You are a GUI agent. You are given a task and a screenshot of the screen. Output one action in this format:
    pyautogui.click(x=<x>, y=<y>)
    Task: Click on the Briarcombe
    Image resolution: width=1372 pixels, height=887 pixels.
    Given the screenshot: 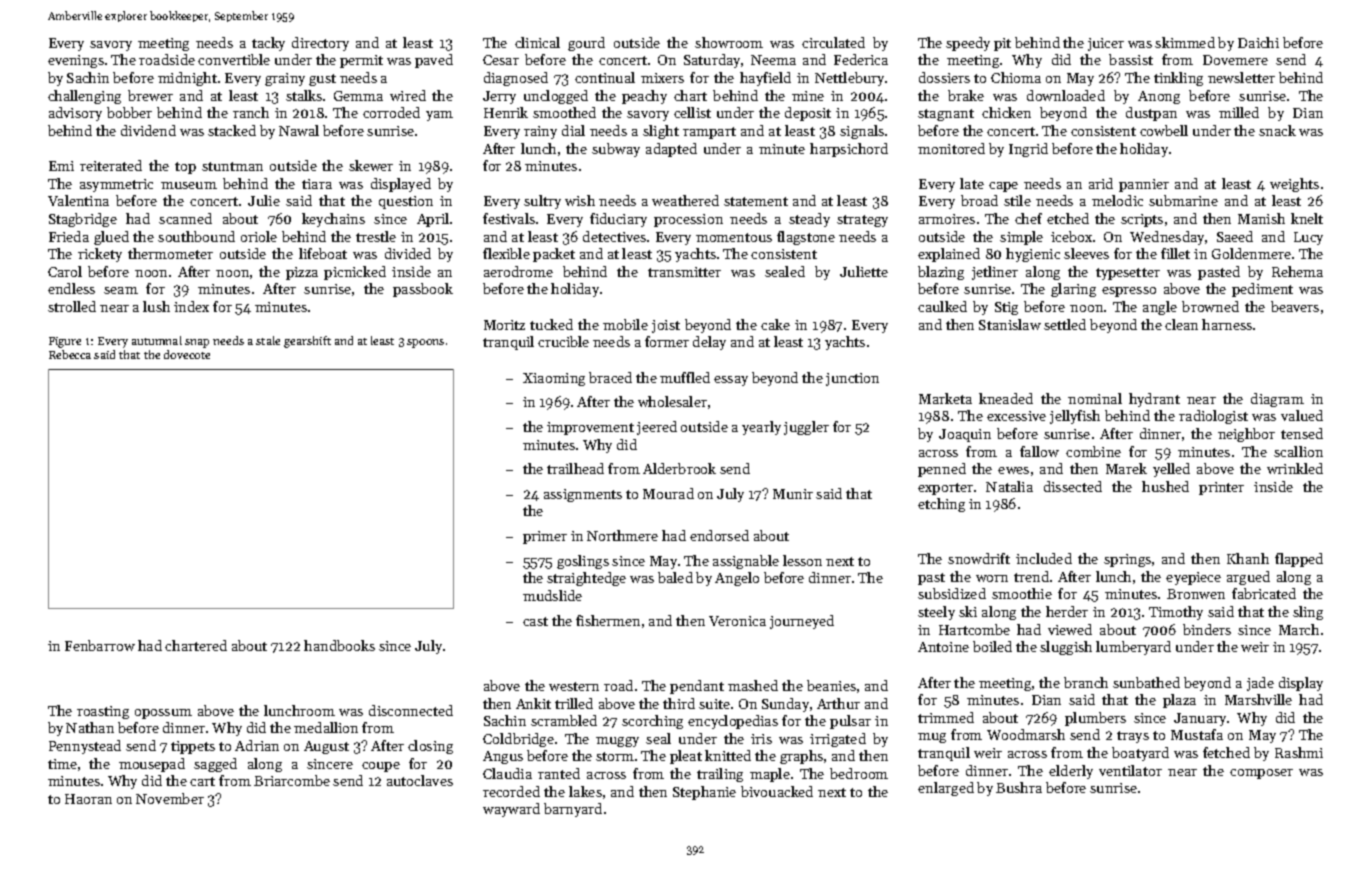 What is the action you would take?
    pyautogui.click(x=292, y=780)
